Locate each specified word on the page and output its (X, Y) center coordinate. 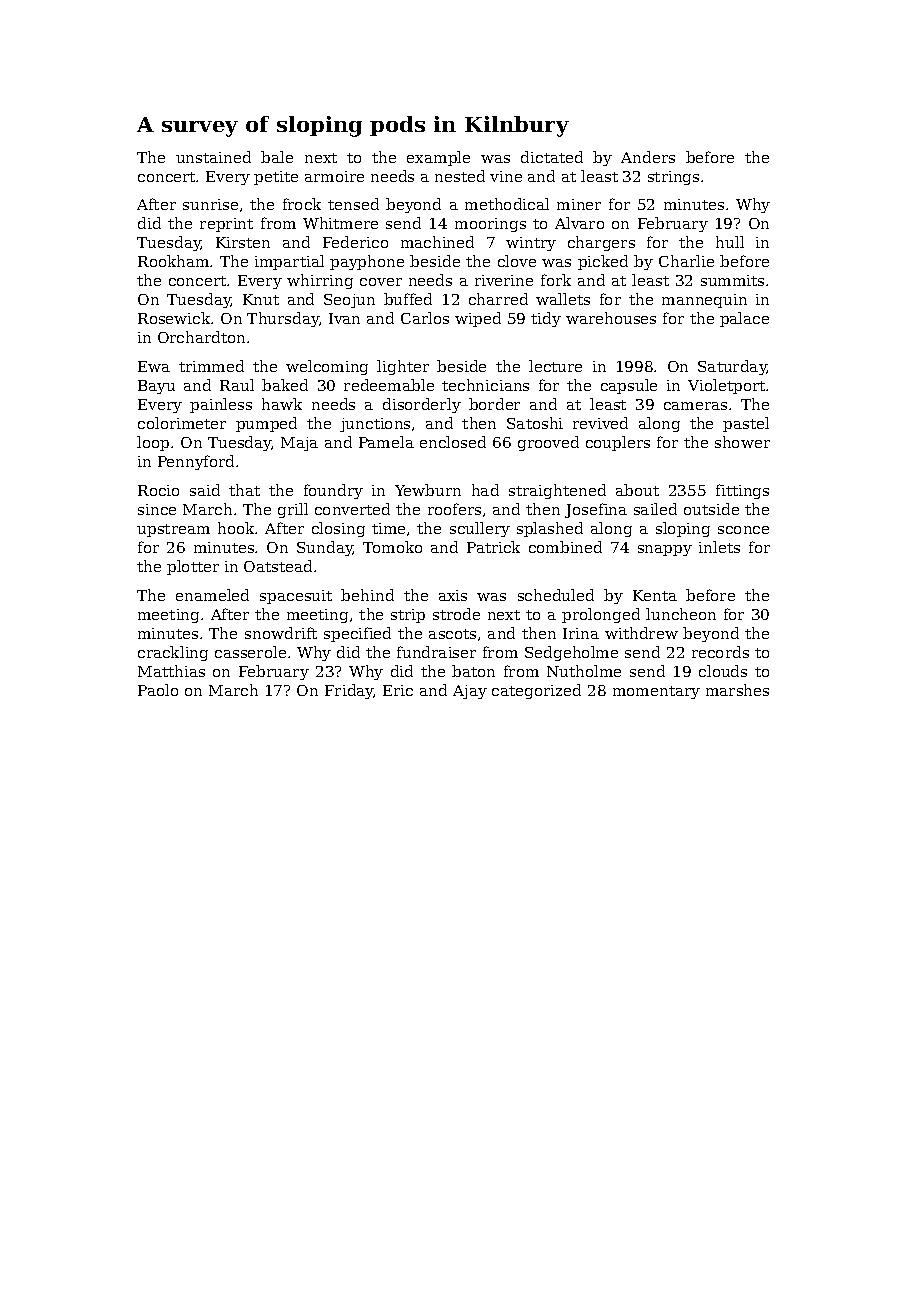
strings (673, 178)
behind (367, 595)
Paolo (158, 690)
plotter (193, 567)
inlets (719, 547)
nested (460, 176)
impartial (289, 262)
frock (302, 204)
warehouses (611, 318)
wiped (478, 319)
